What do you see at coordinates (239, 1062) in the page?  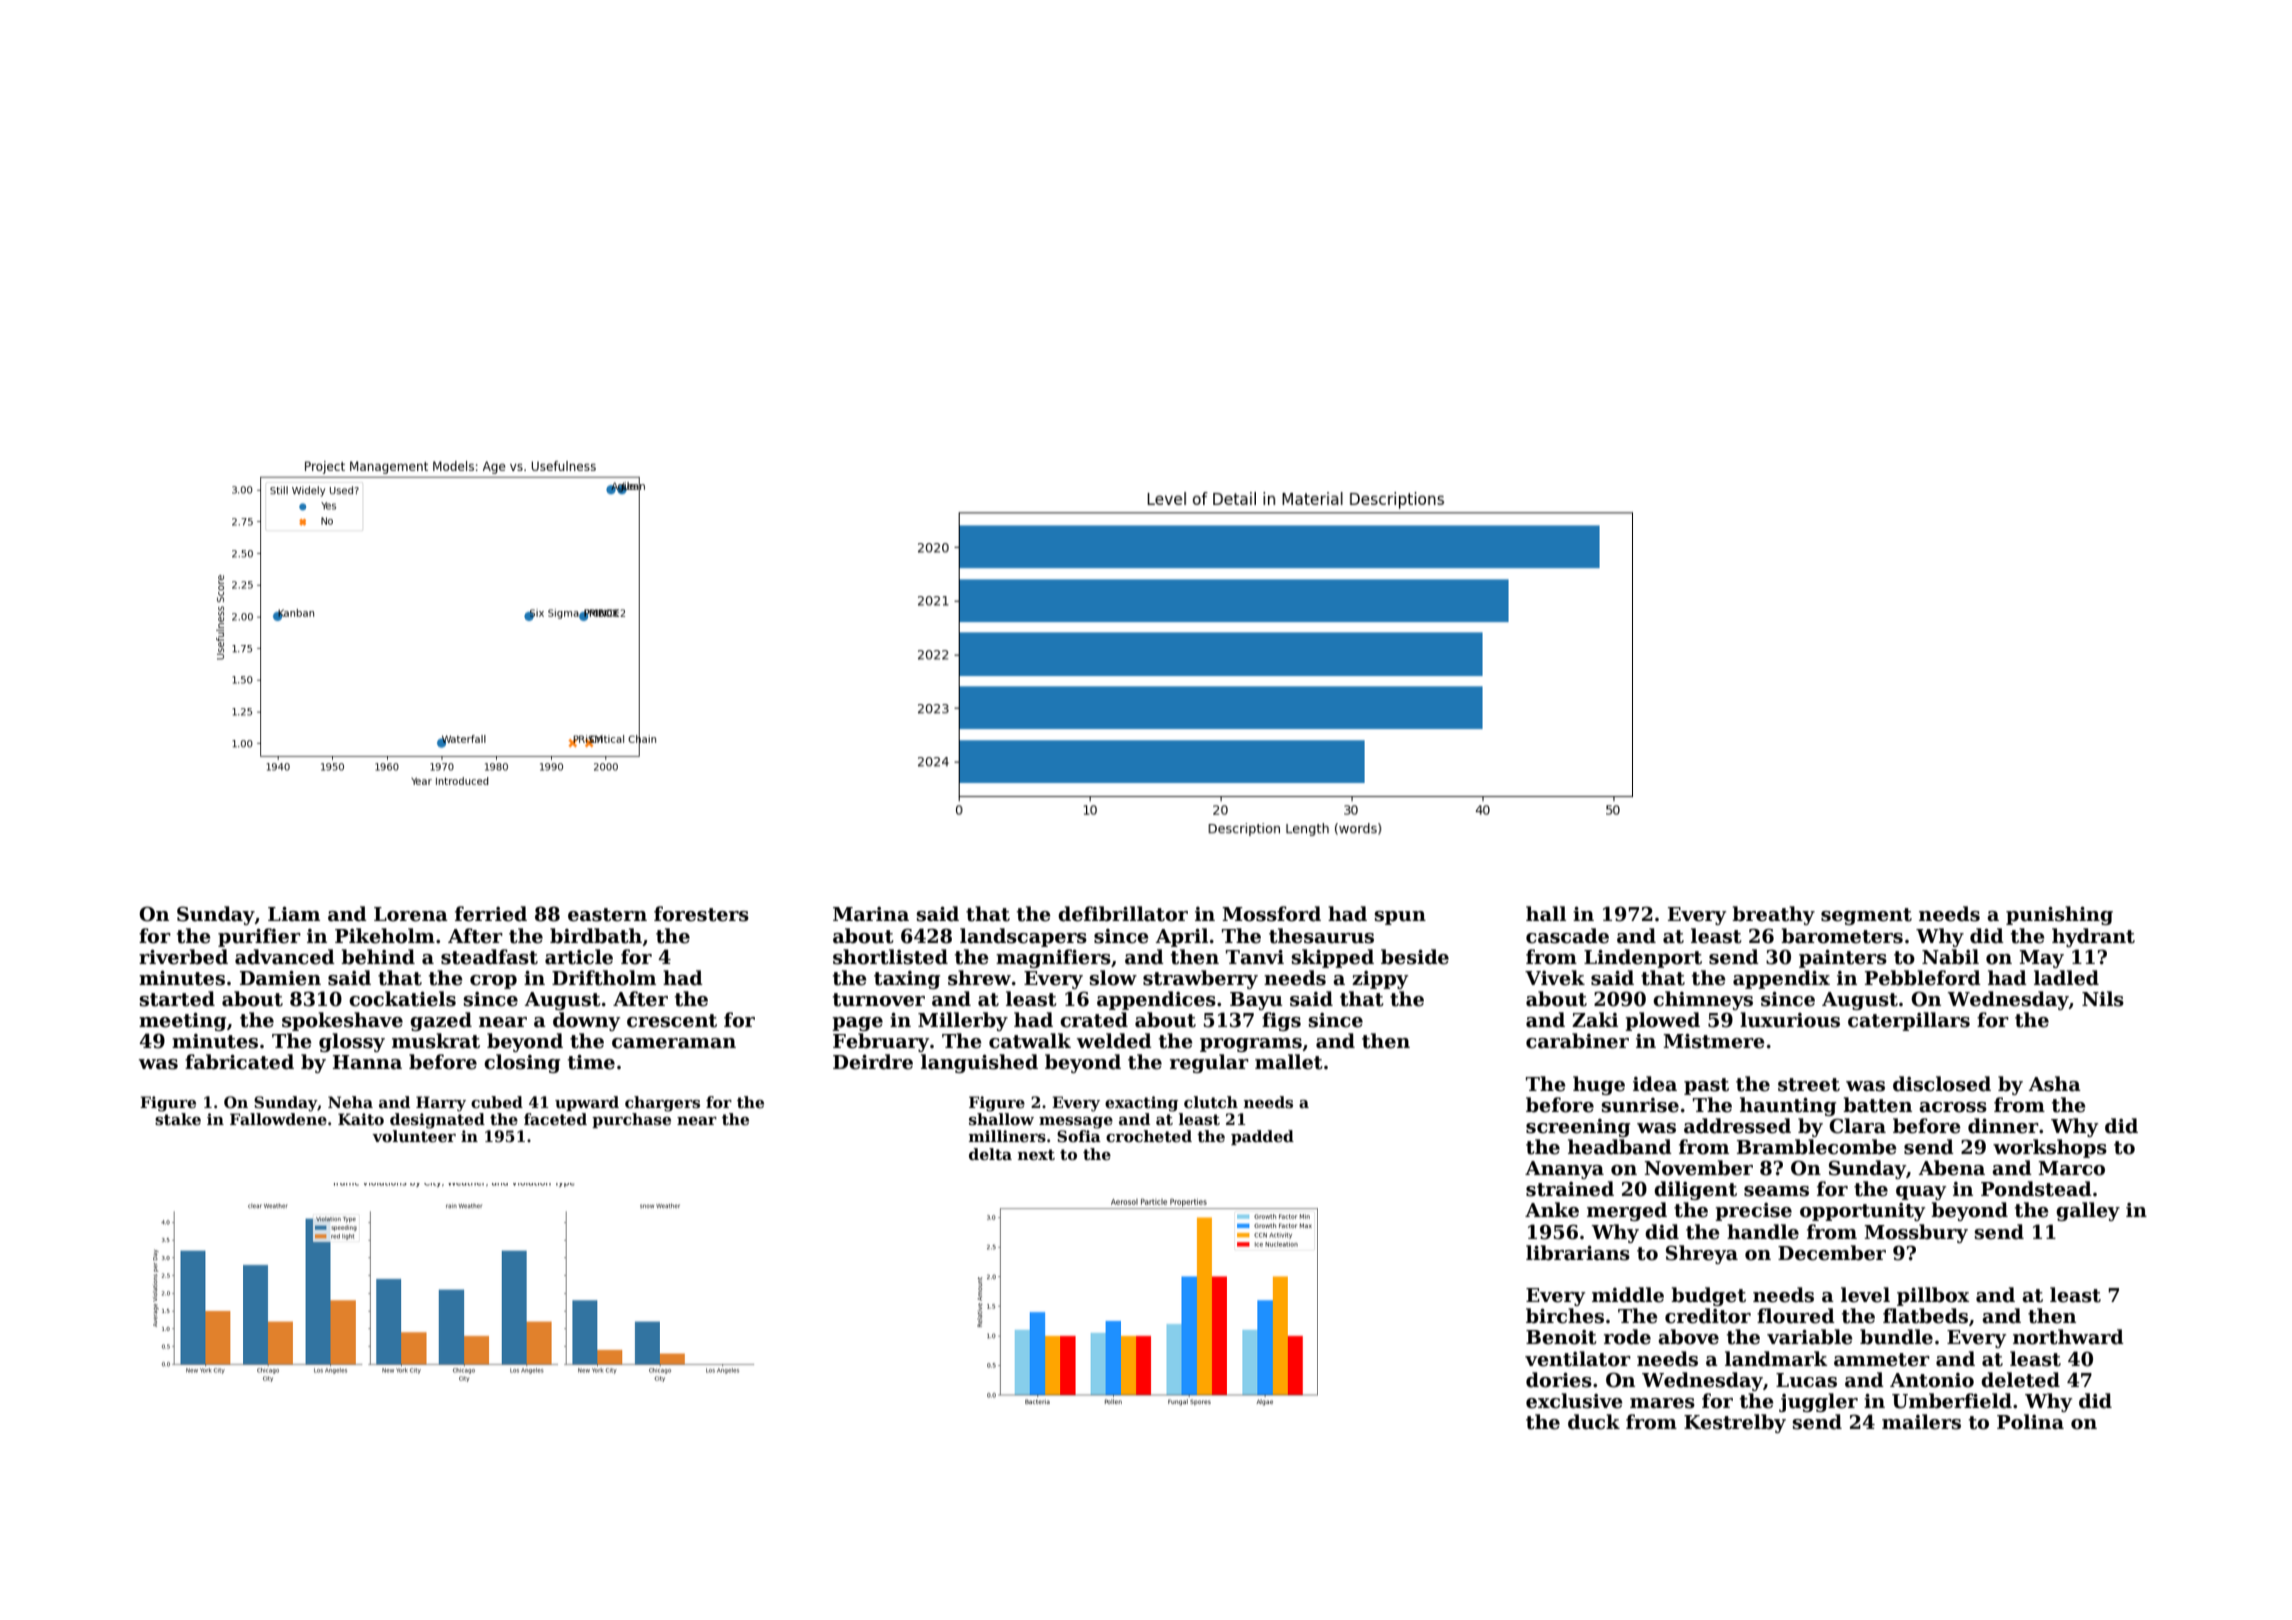 I see `fabricated` at bounding box center [239, 1062].
